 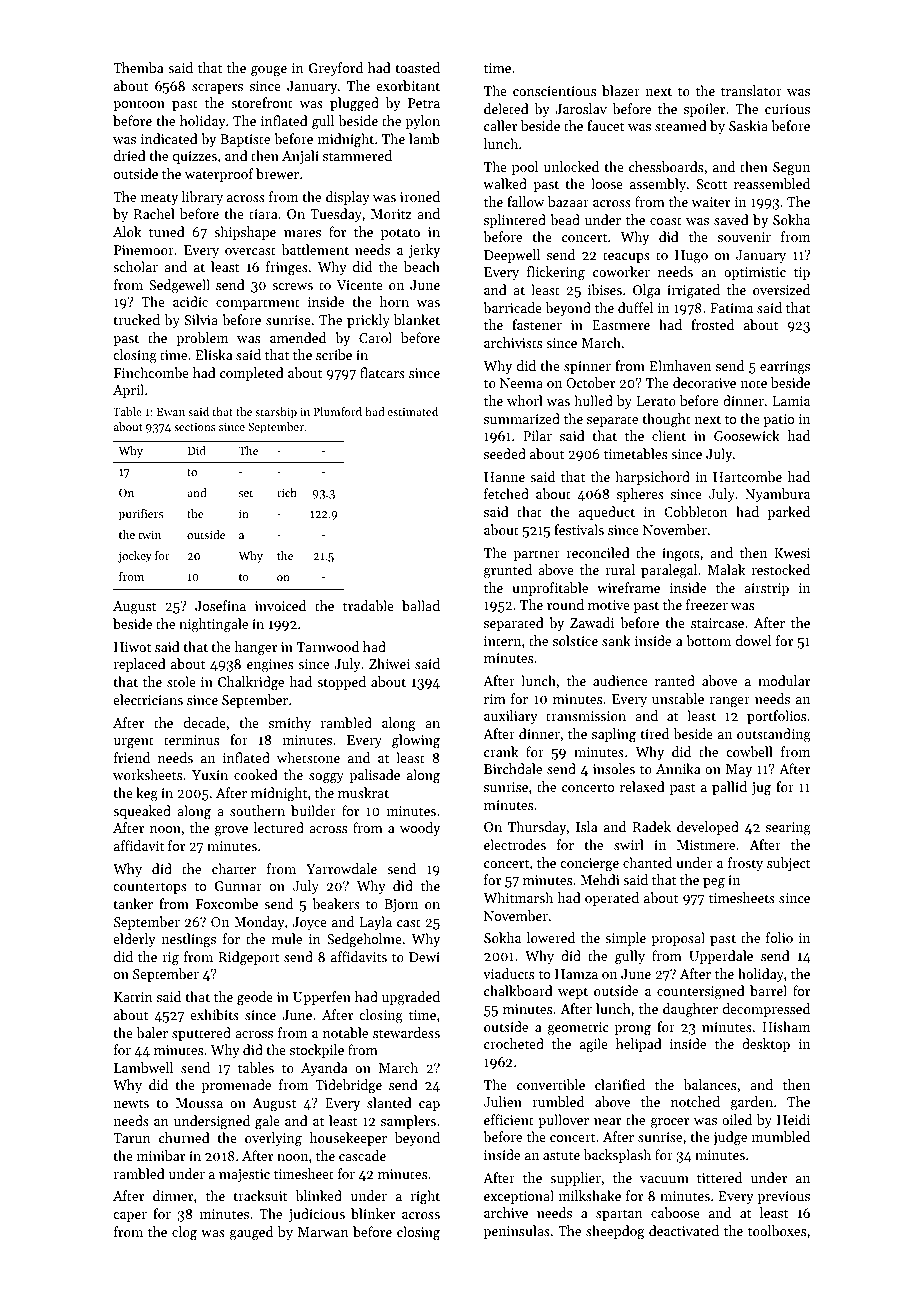 I want to click on ironed, so click(x=420, y=196).
